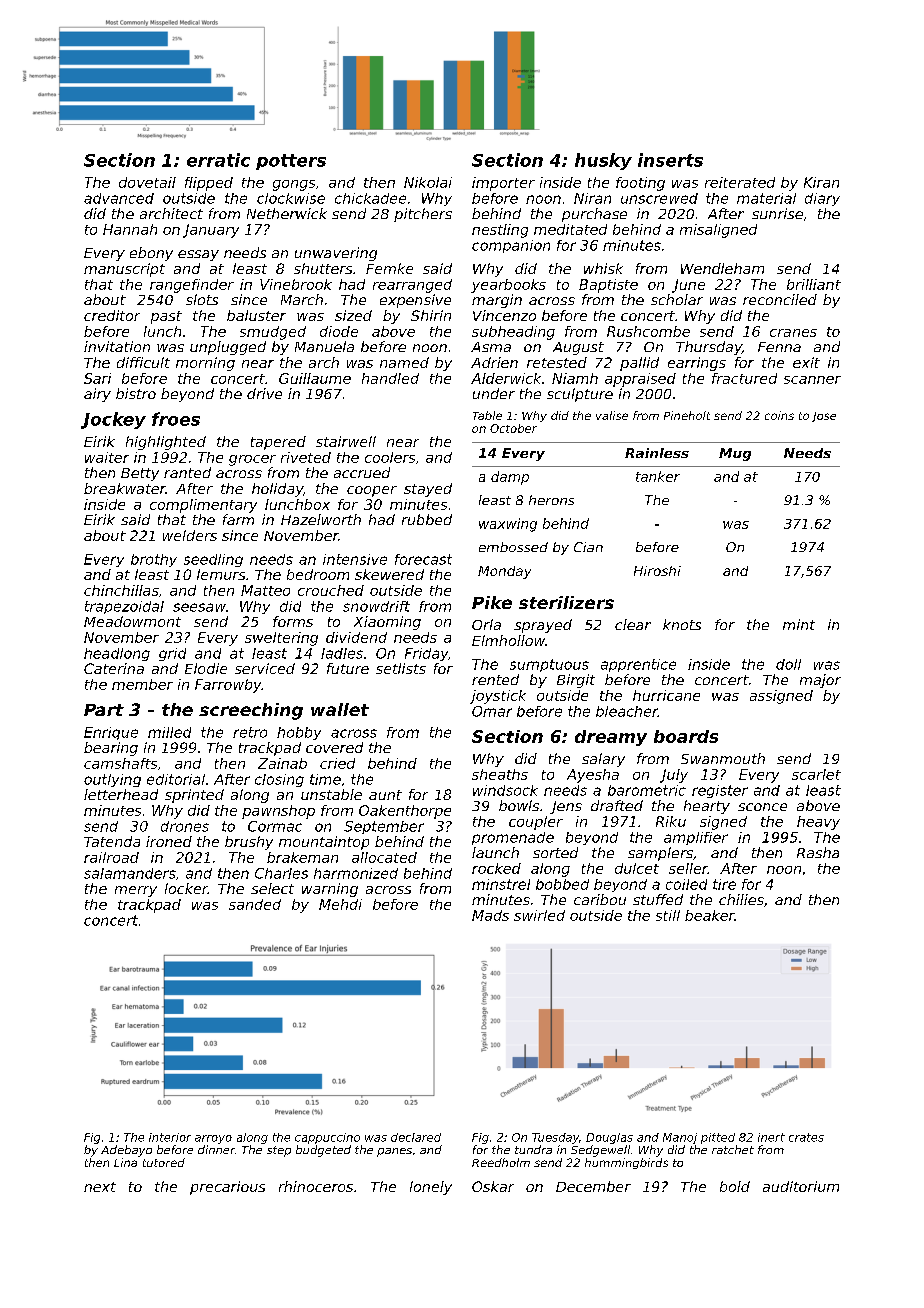  Describe the element at coordinates (136, 891) in the image. I see `merry` at that location.
